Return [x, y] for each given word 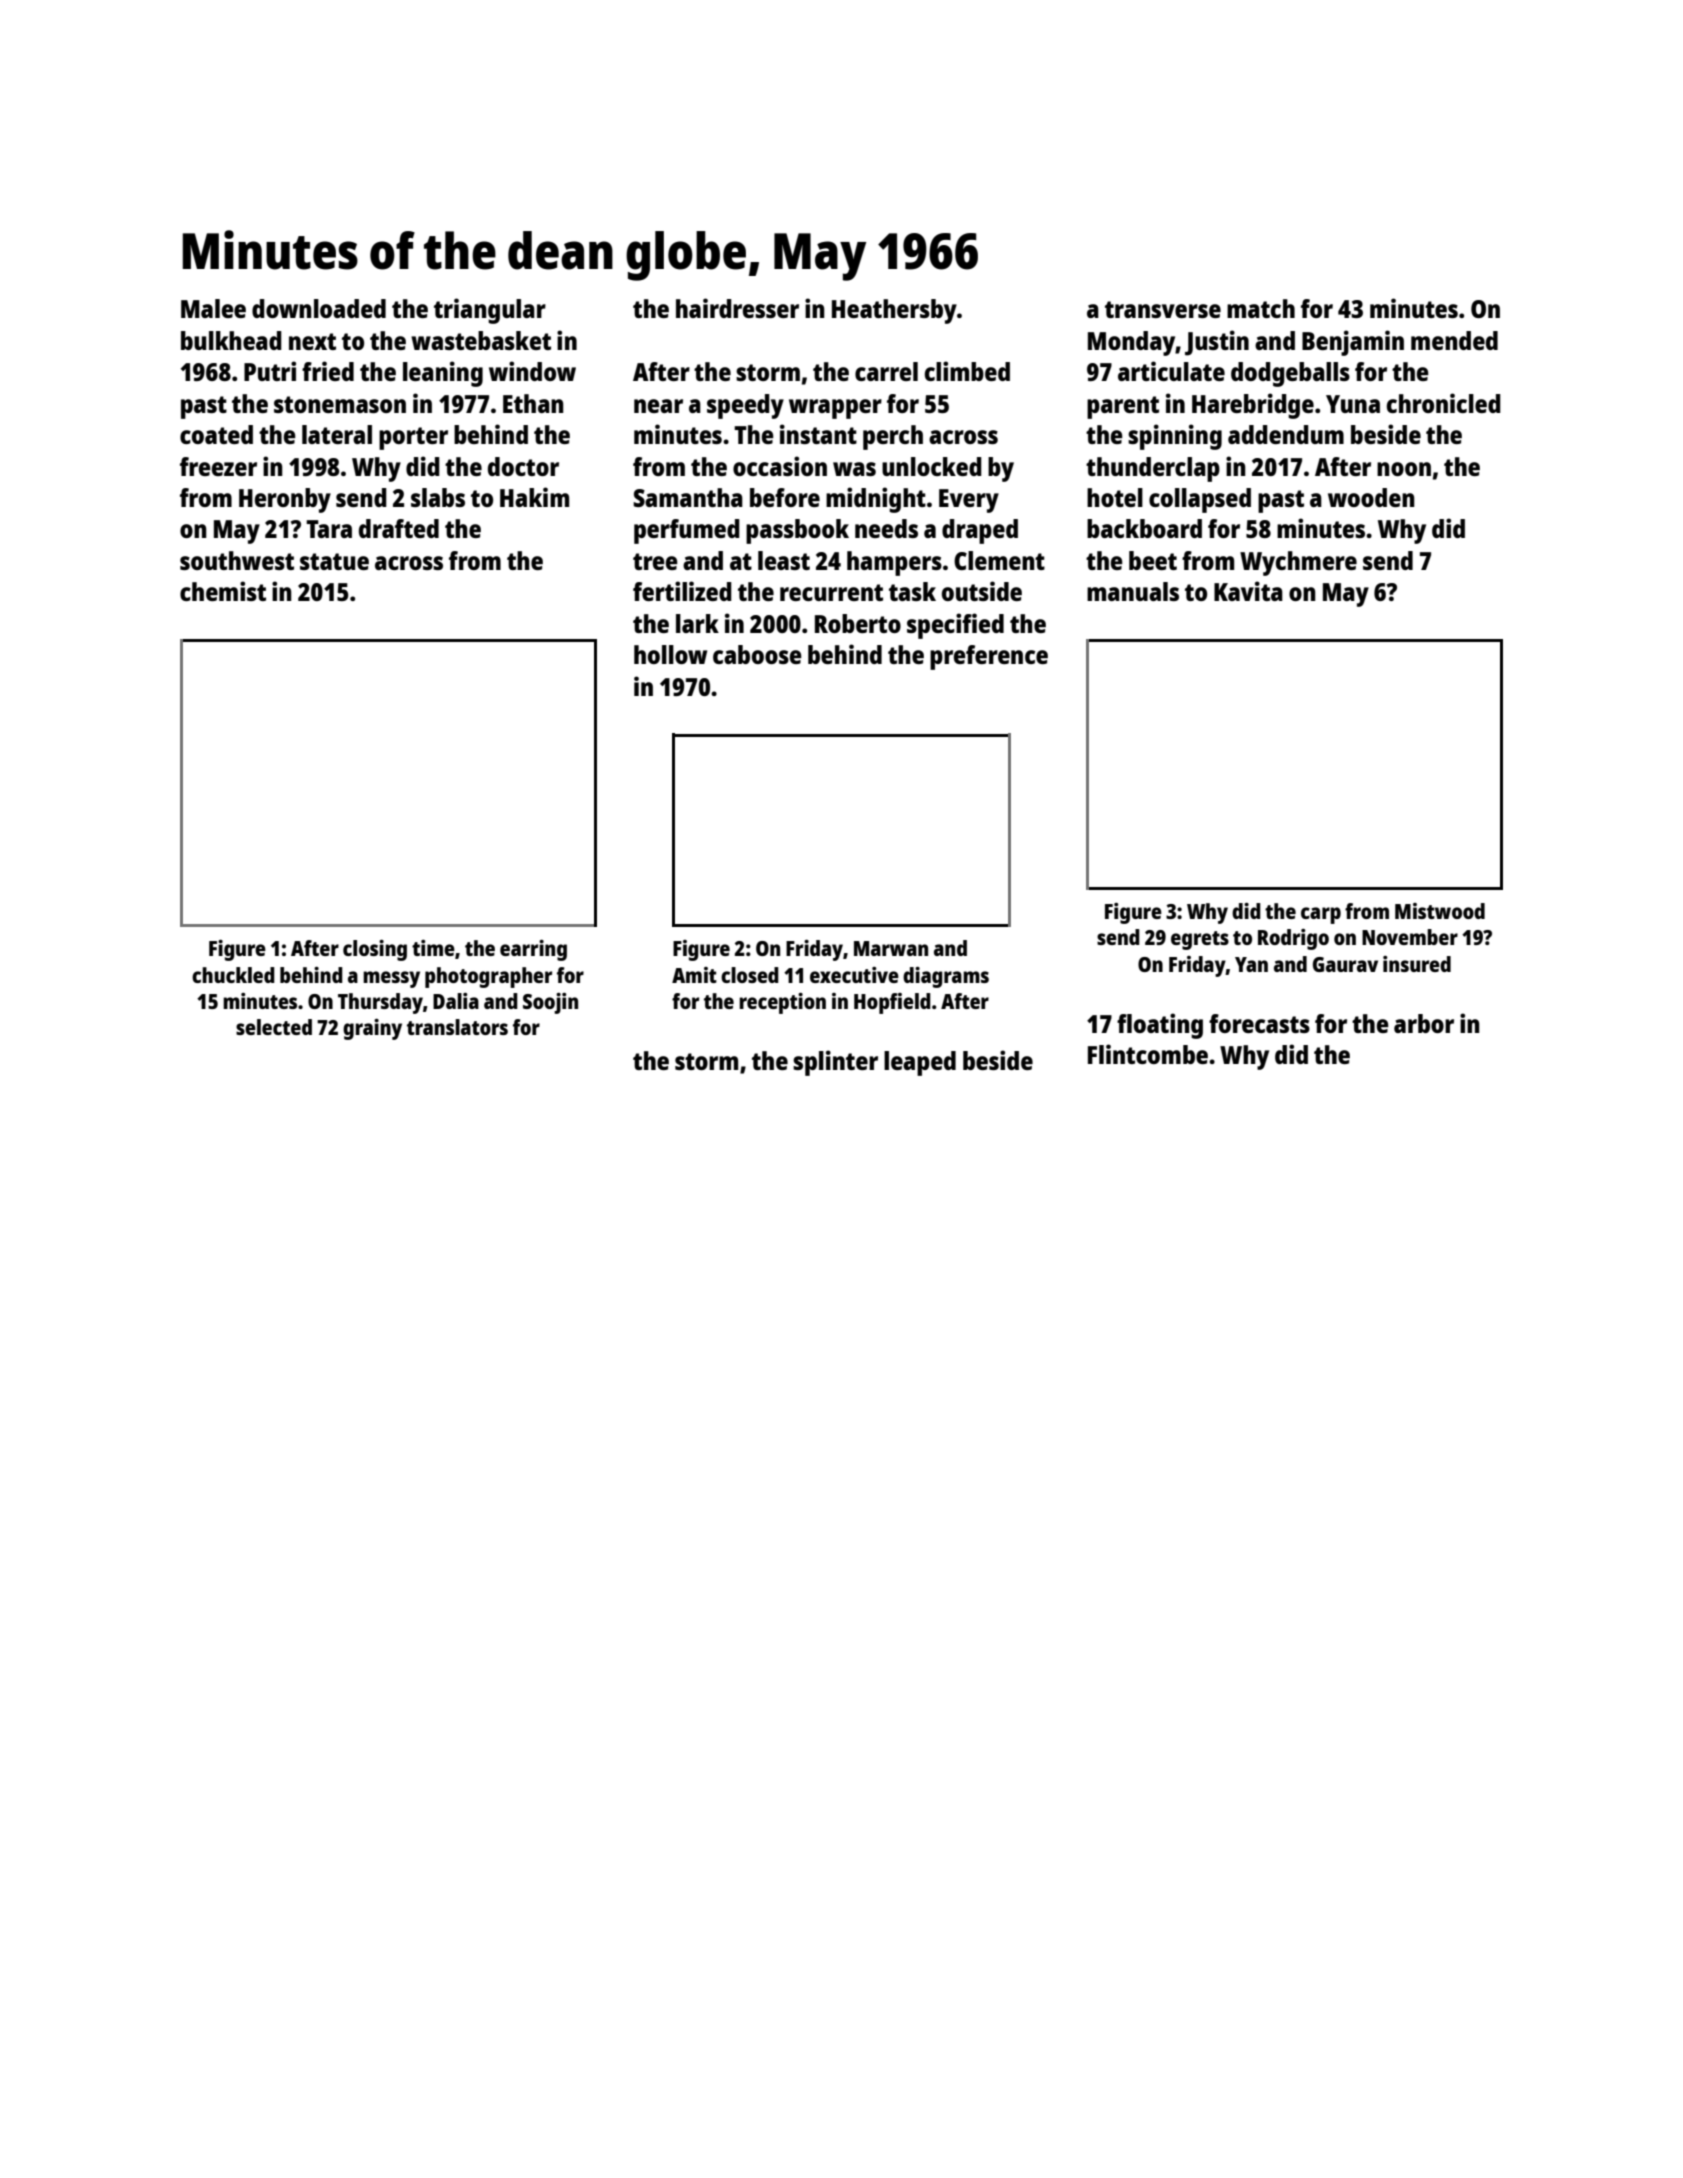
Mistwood [1440, 911]
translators [457, 1027]
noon [1404, 469]
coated [216, 434]
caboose [757, 654]
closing [375, 950]
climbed [967, 371]
